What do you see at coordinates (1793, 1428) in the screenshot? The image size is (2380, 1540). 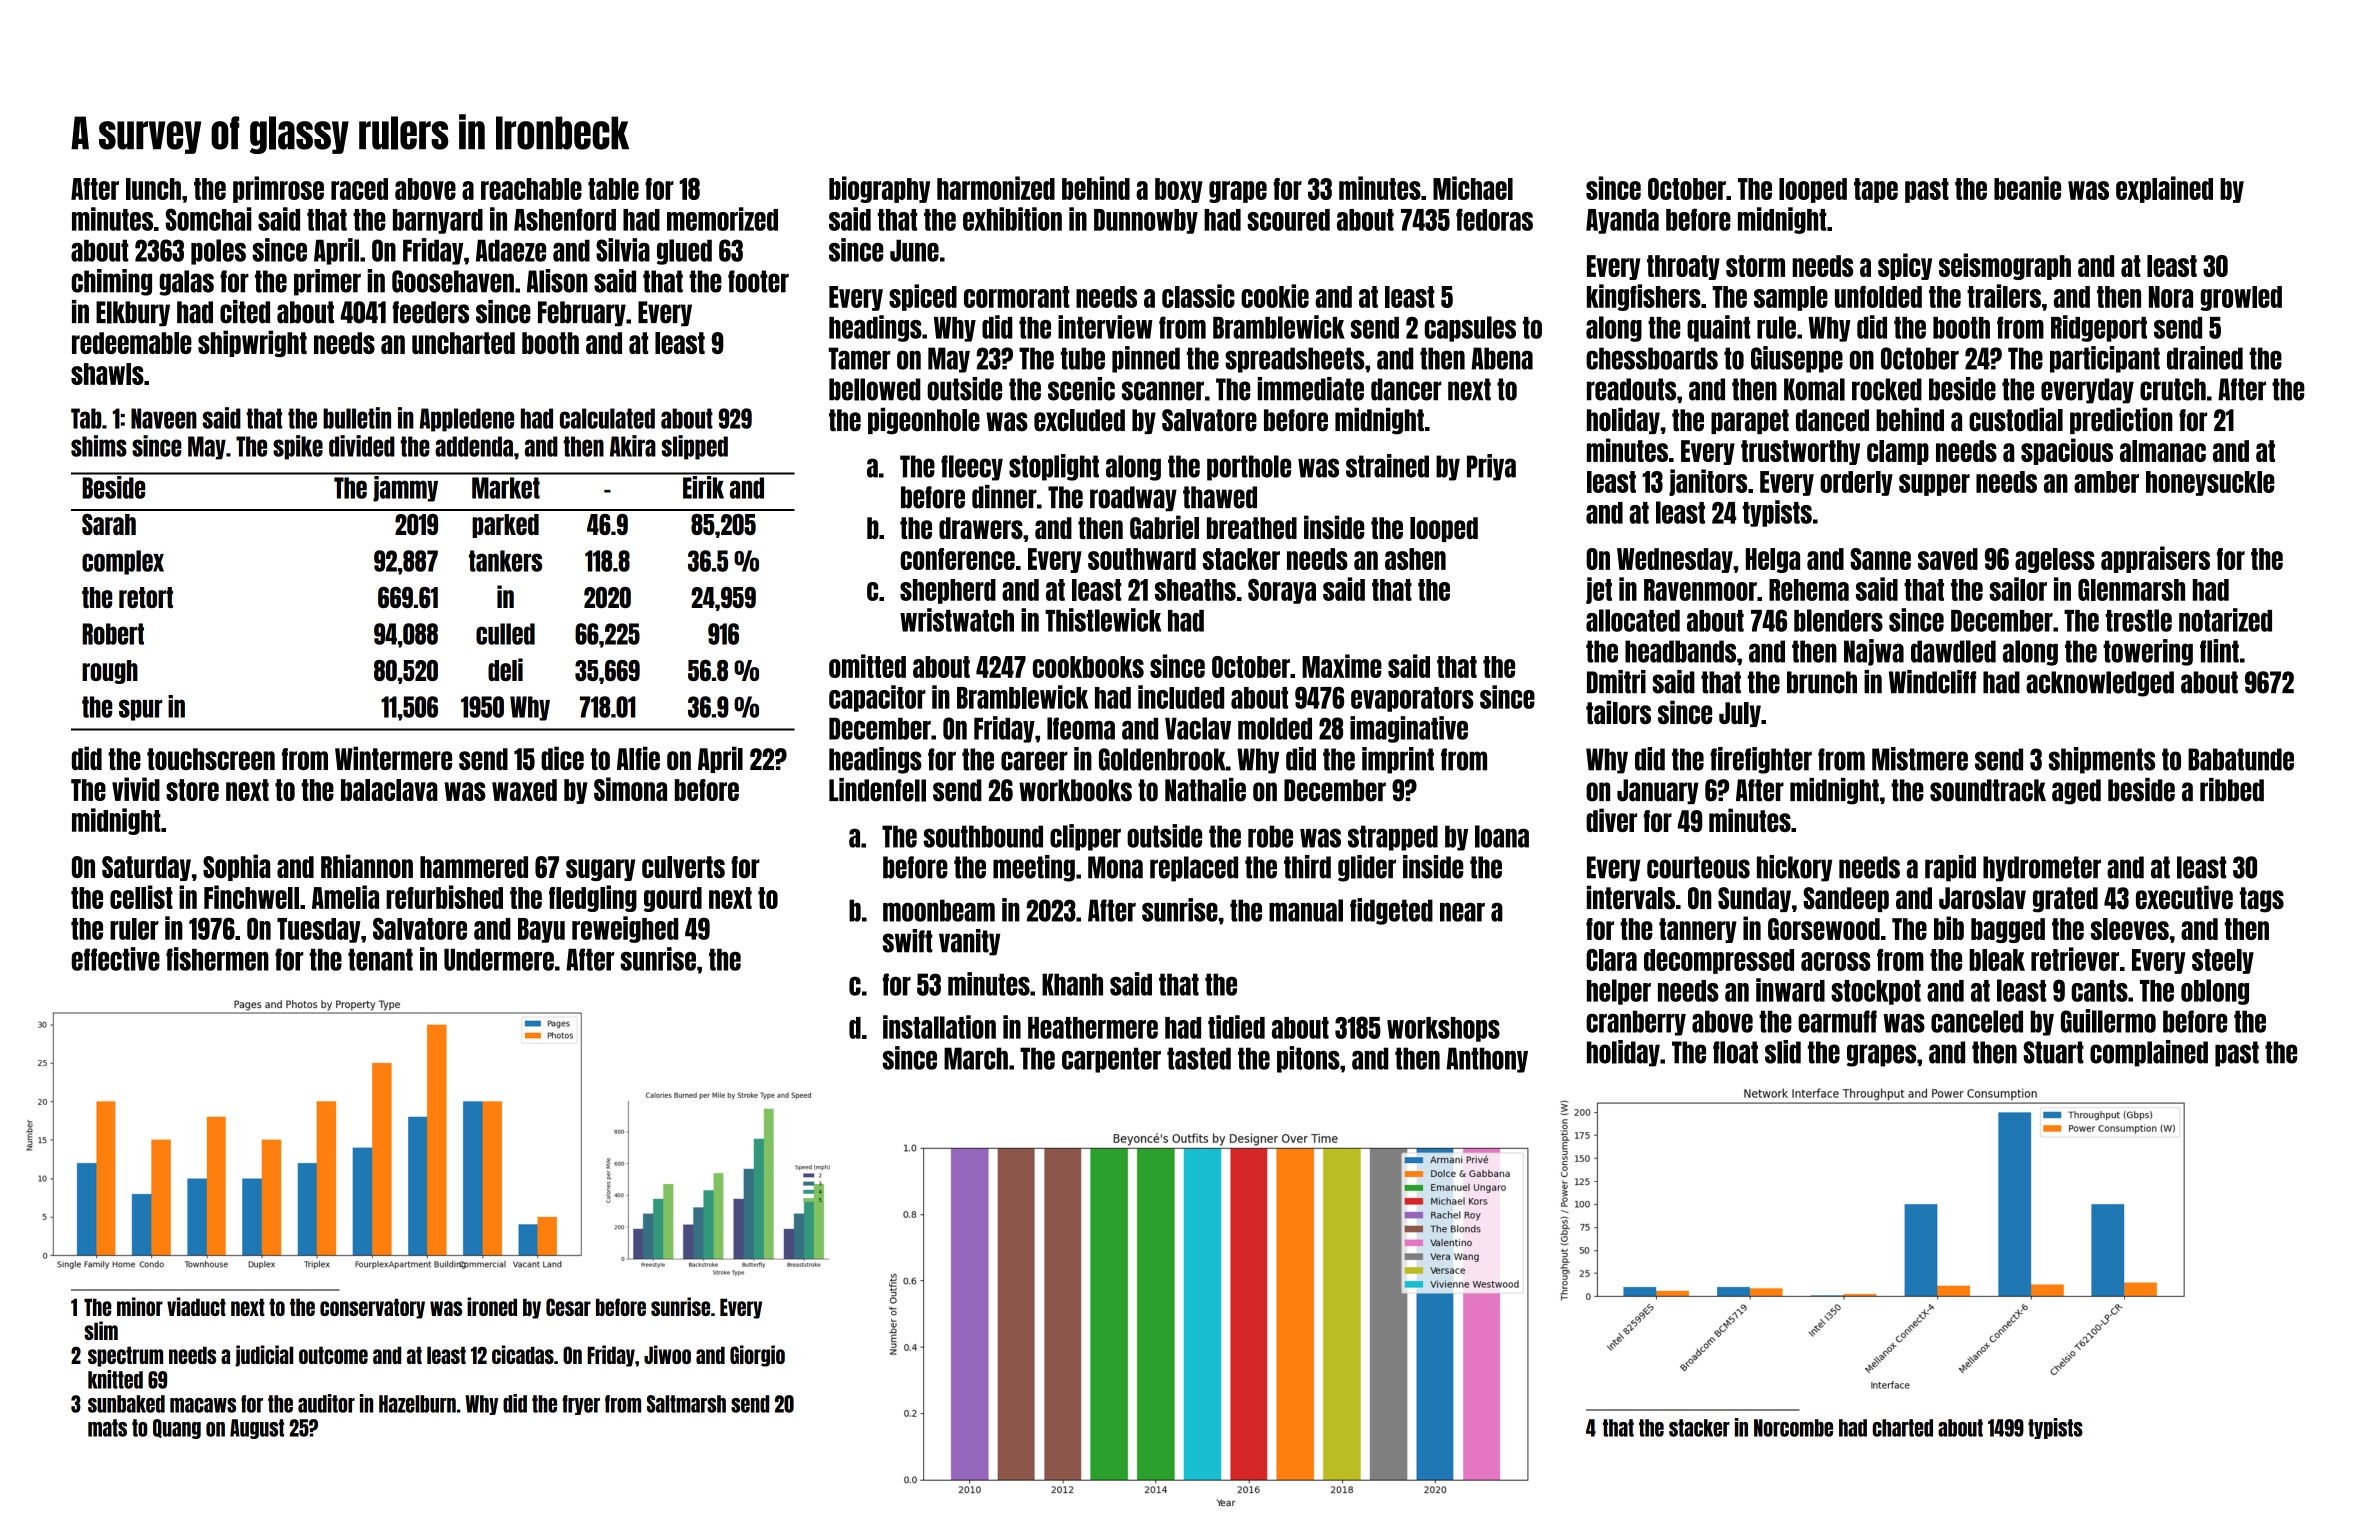 I see `Norcombe` at bounding box center [1793, 1428].
